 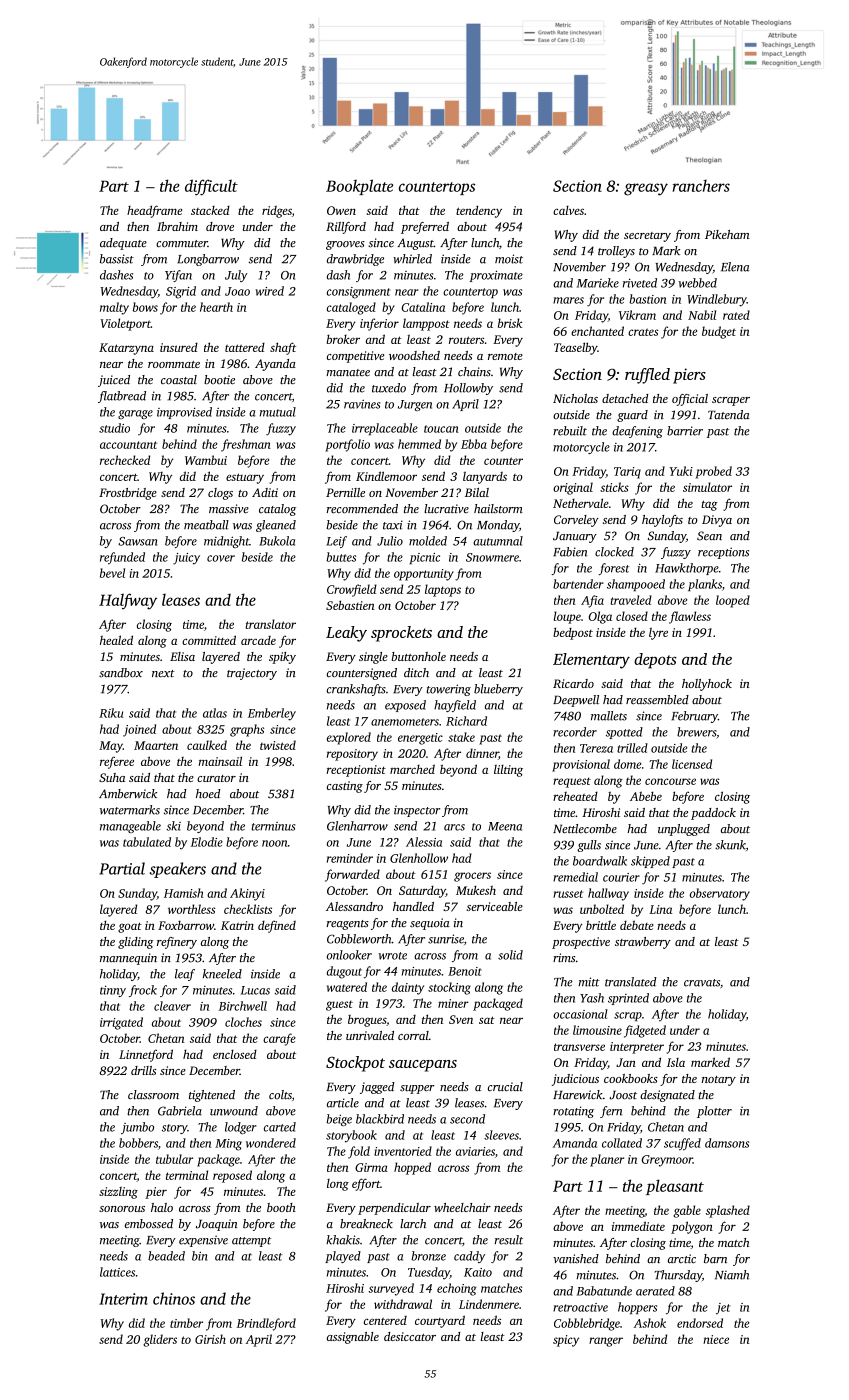 What do you see at coordinates (608, 894) in the image?
I see `hallway` at bounding box center [608, 894].
